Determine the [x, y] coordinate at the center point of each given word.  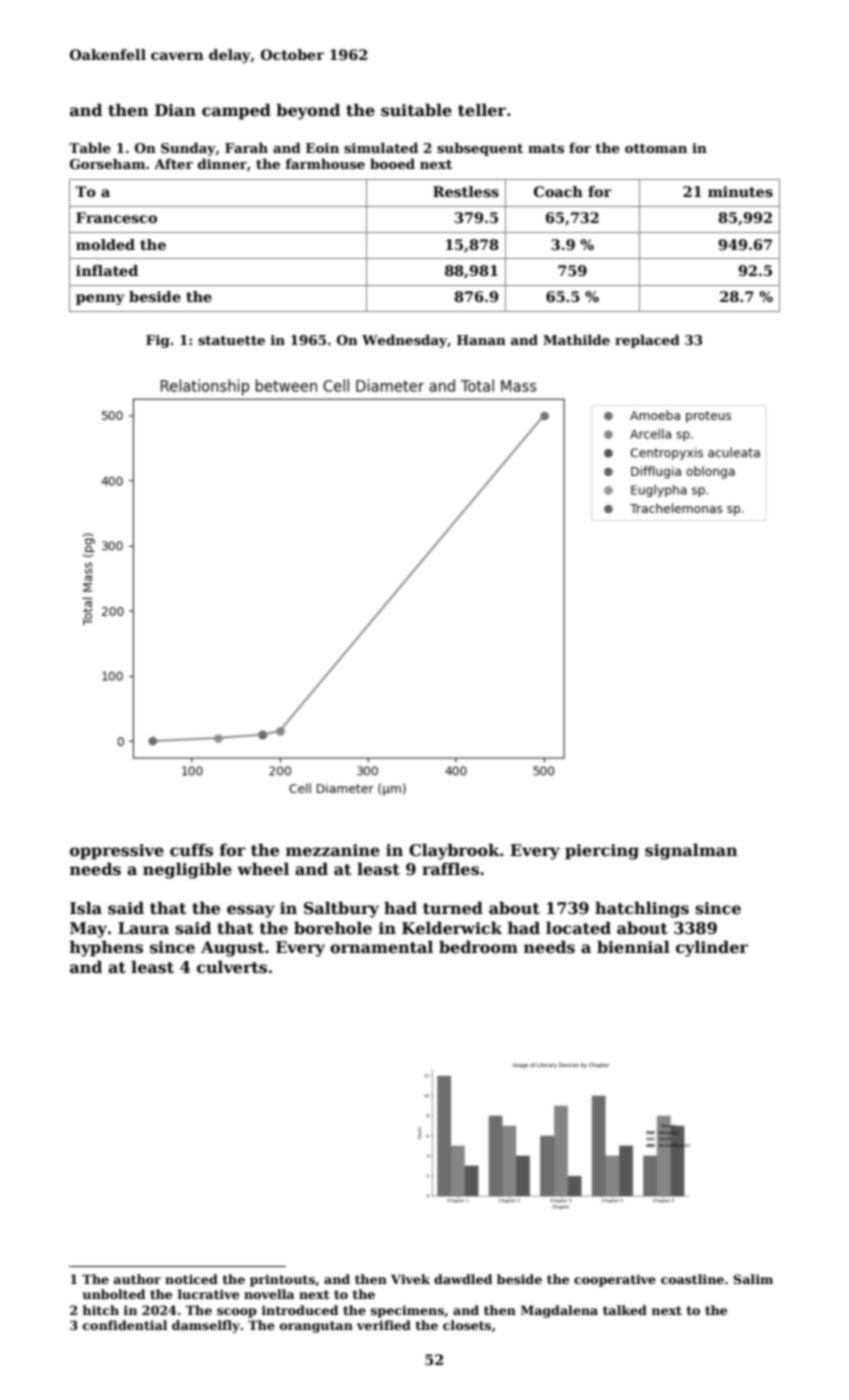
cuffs [191, 850]
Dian [175, 110]
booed [392, 163]
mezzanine [333, 850]
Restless [466, 191]
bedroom [478, 947]
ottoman [656, 148]
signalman [691, 851]
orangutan [316, 1327]
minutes [740, 191]
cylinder [712, 948]
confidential [125, 1325]
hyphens [106, 948]
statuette [231, 340]
